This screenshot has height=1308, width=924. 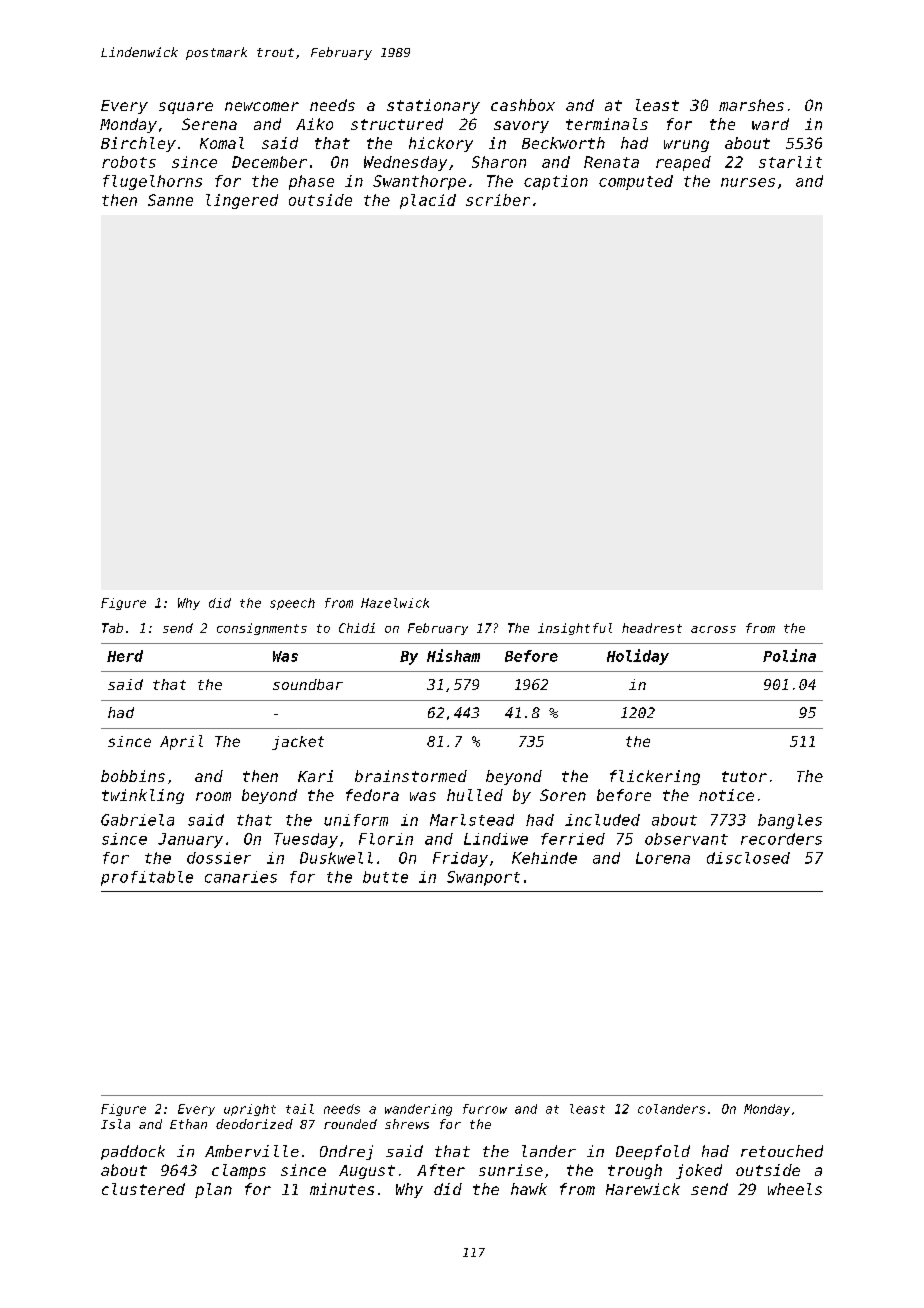 I want to click on tail, so click(x=300, y=1109).
